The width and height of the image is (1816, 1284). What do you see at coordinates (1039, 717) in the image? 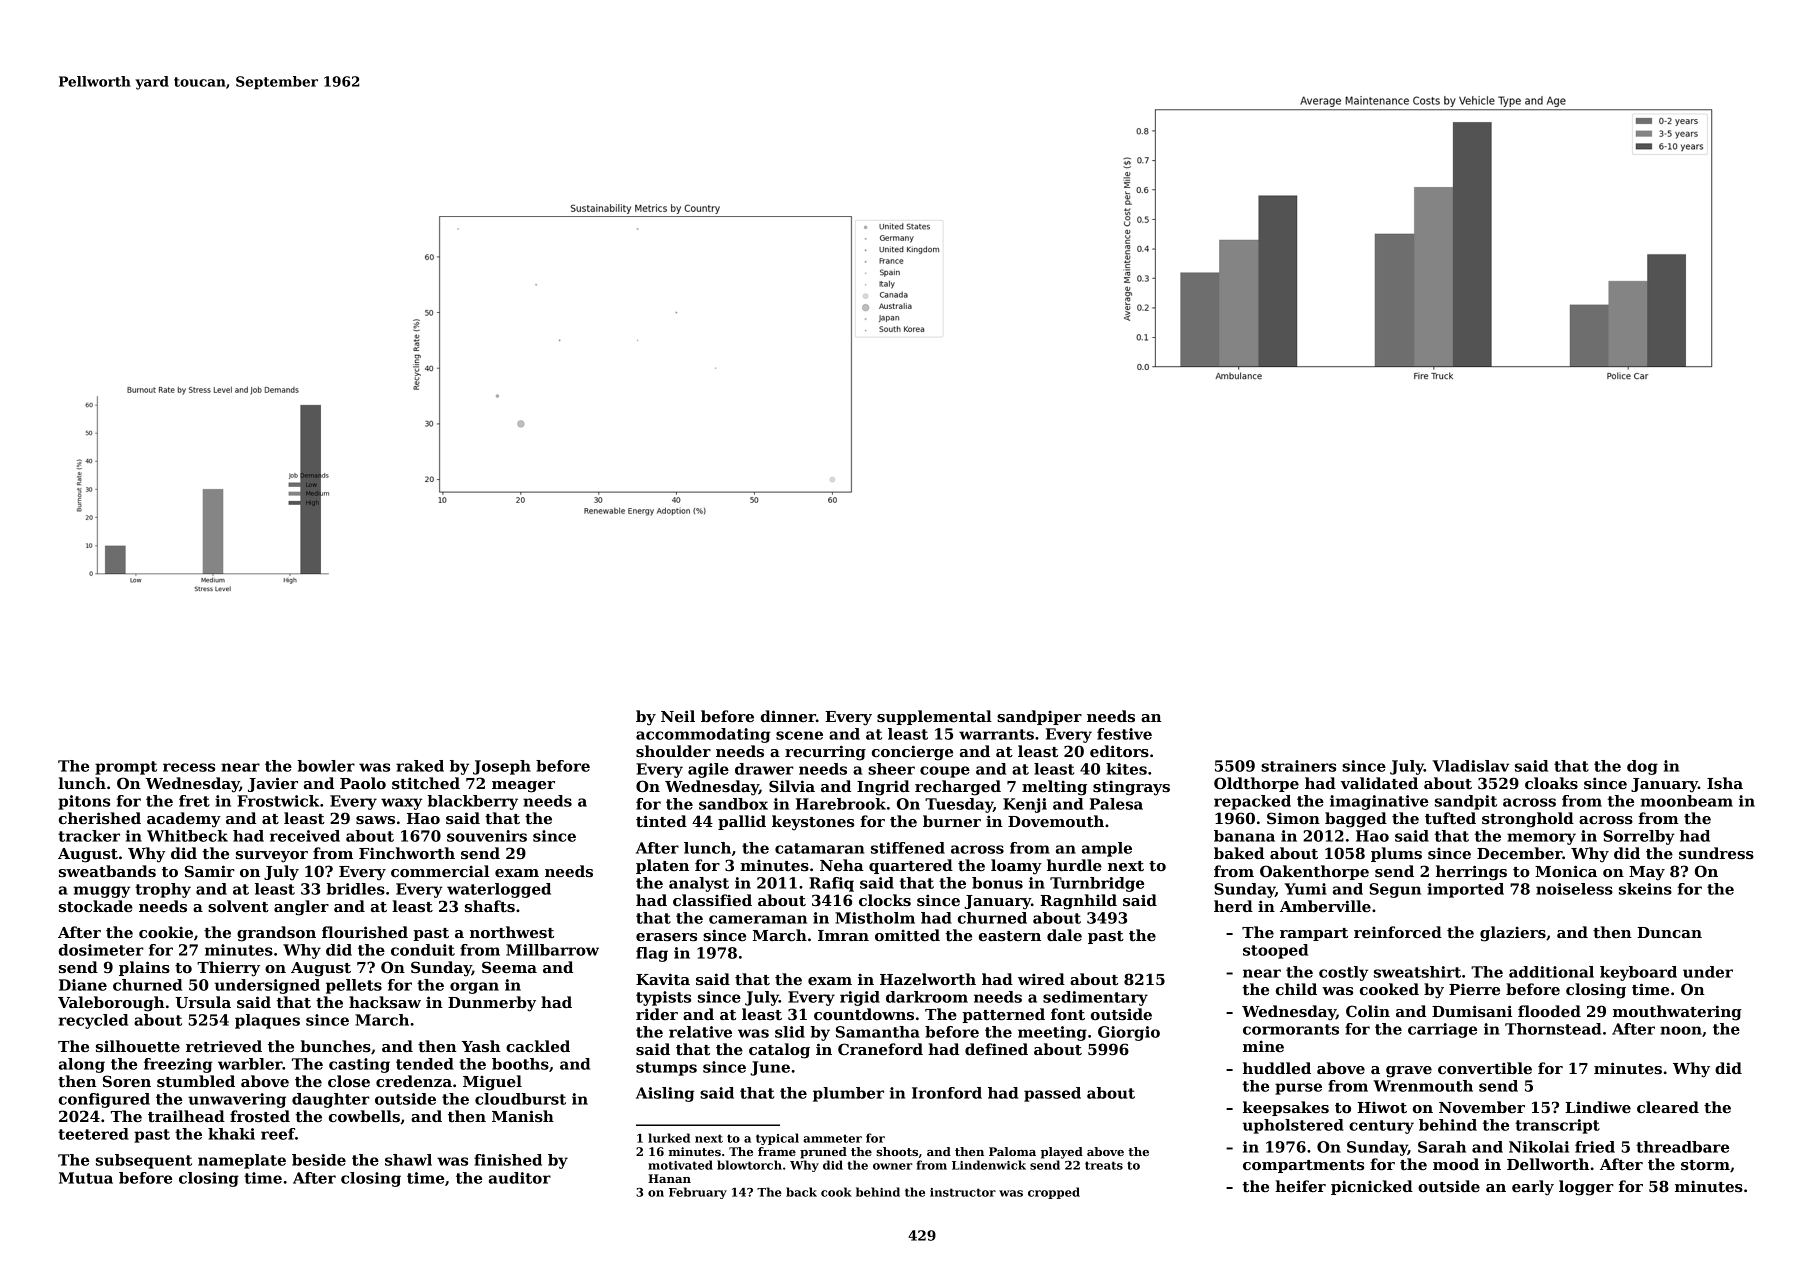
I see `sandpiper` at bounding box center [1039, 717].
